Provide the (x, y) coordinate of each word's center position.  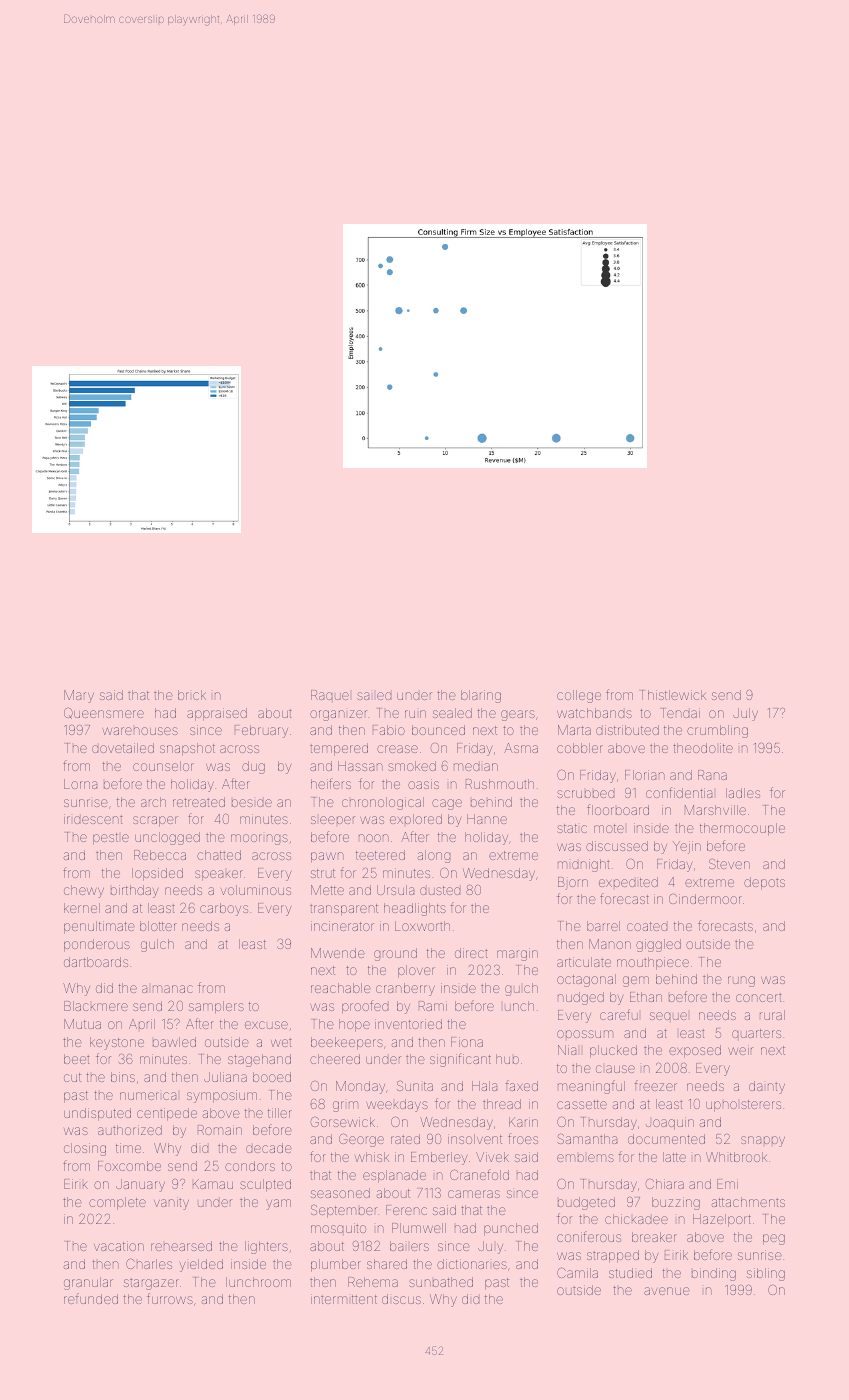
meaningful (591, 1087)
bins (123, 1077)
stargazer (151, 1284)
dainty (767, 1087)
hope (354, 1025)
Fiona (467, 1042)
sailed (374, 696)
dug (253, 767)
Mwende (338, 953)
